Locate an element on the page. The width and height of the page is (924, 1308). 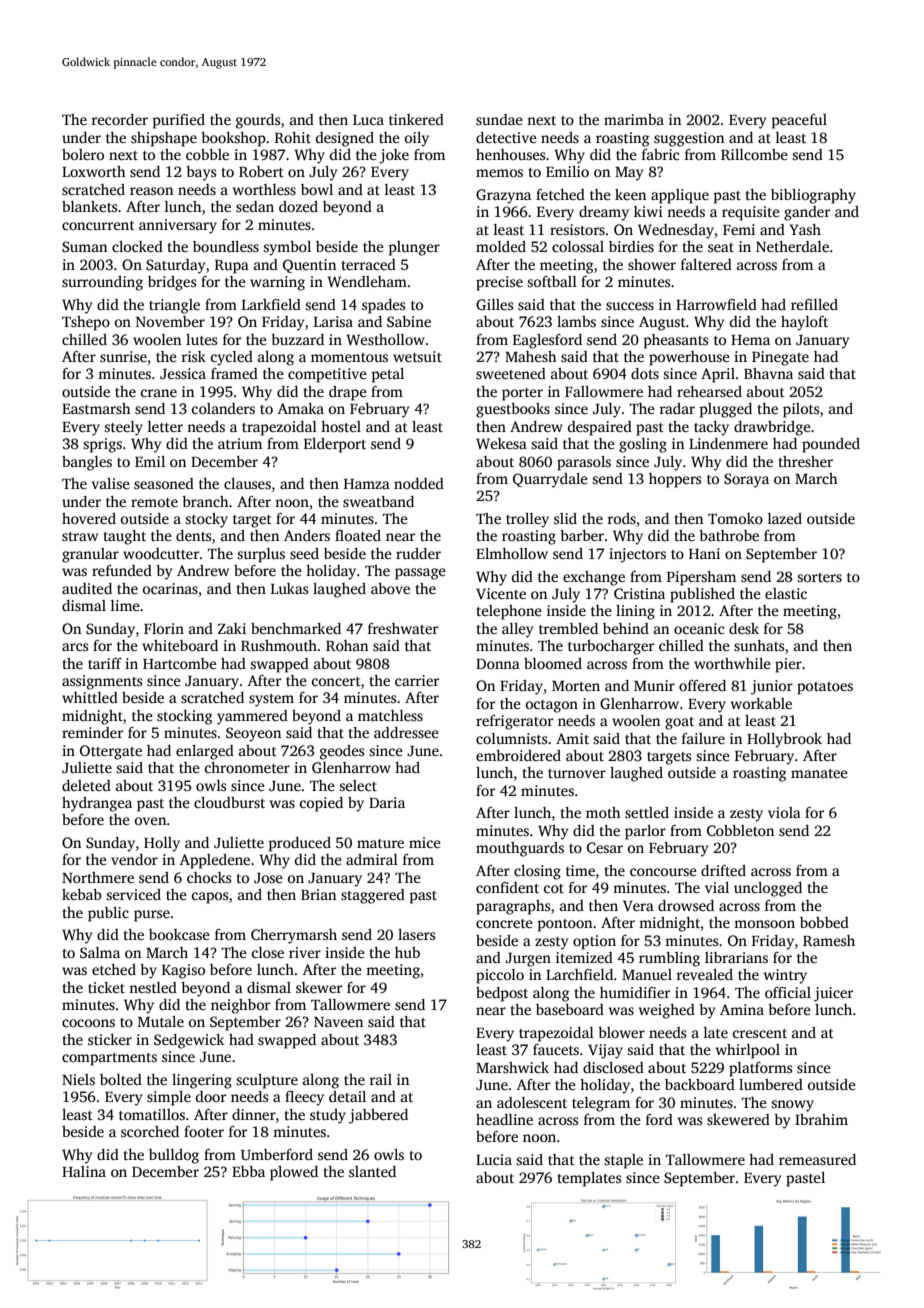
remeasured is located at coordinates (817, 1159).
